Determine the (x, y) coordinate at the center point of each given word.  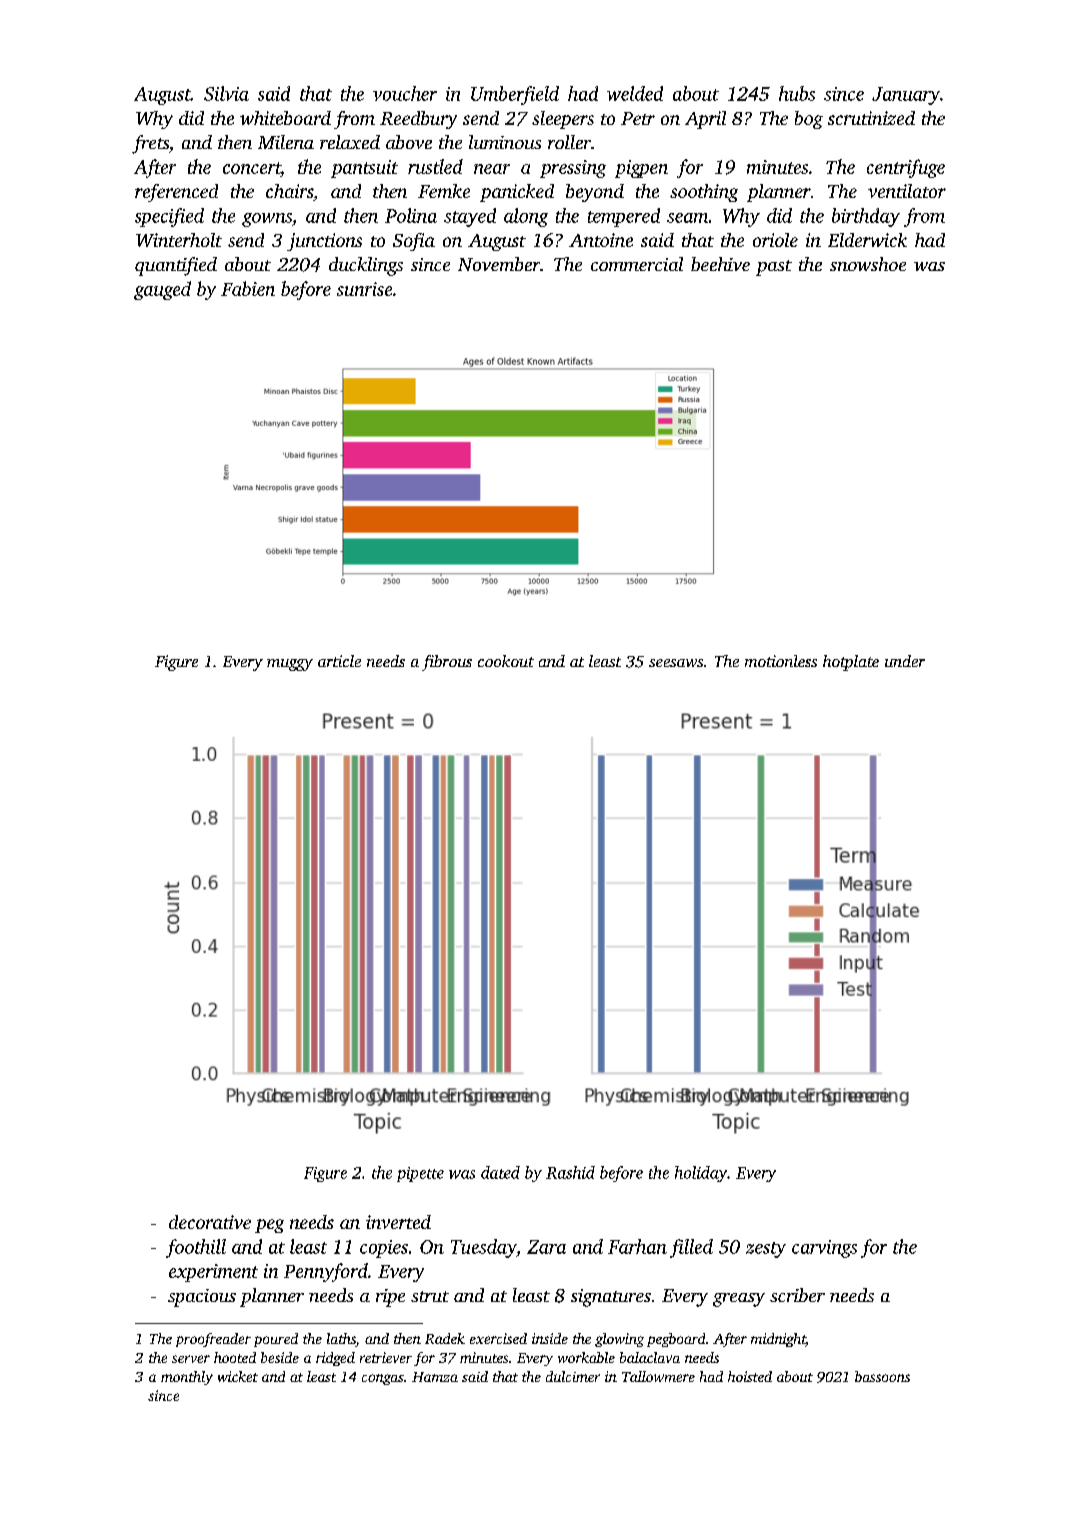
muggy (290, 665)
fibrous (447, 663)
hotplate (851, 663)
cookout (506, 661)
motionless (781, 661)
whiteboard (285, 118)
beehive (720, 264)
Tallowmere (658, 1376)
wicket (238, 1376)
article (339, 661)
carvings (824, 1249)
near (492, 169)
